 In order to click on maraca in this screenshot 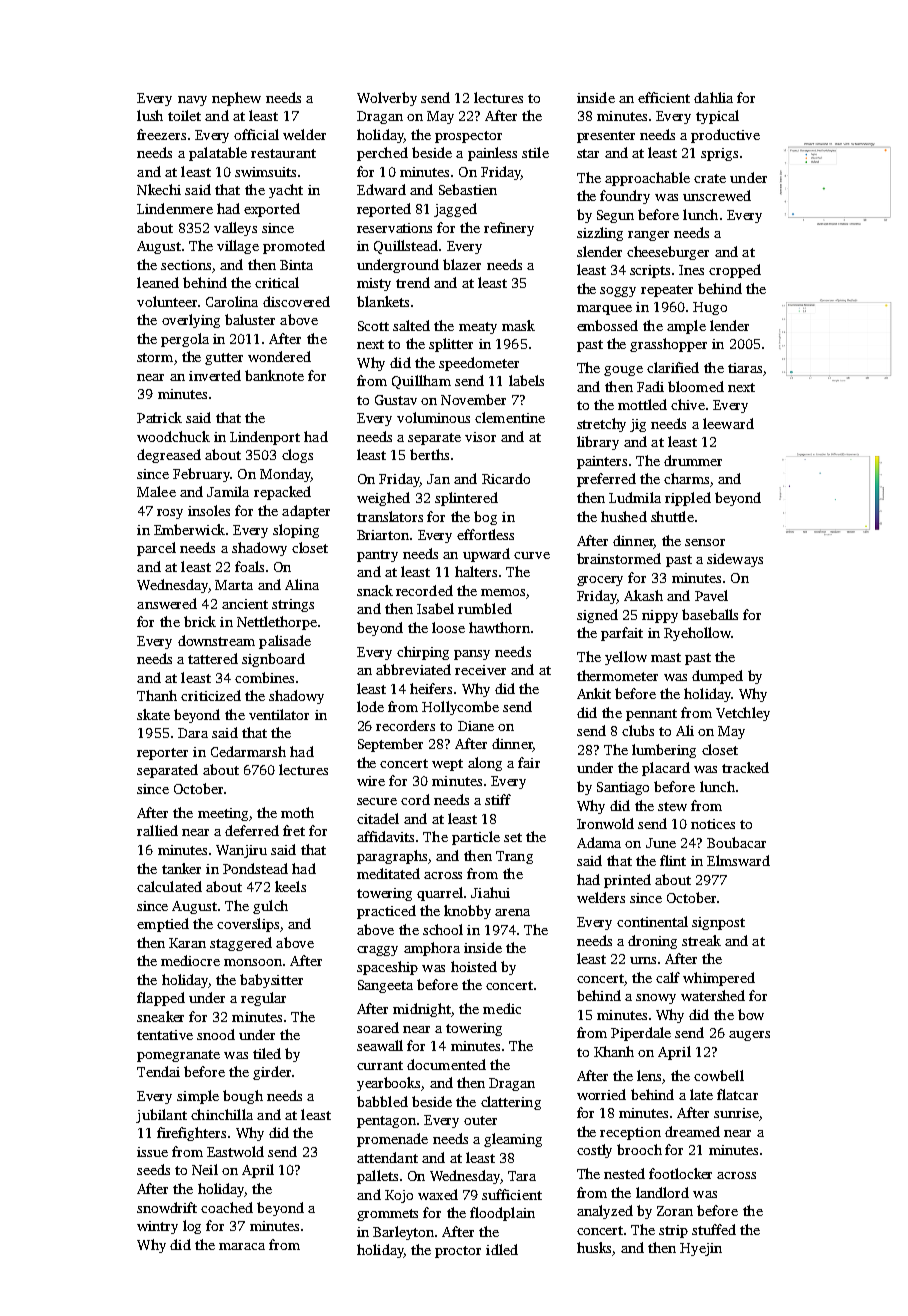, I will do `click(242, 1246)`.
